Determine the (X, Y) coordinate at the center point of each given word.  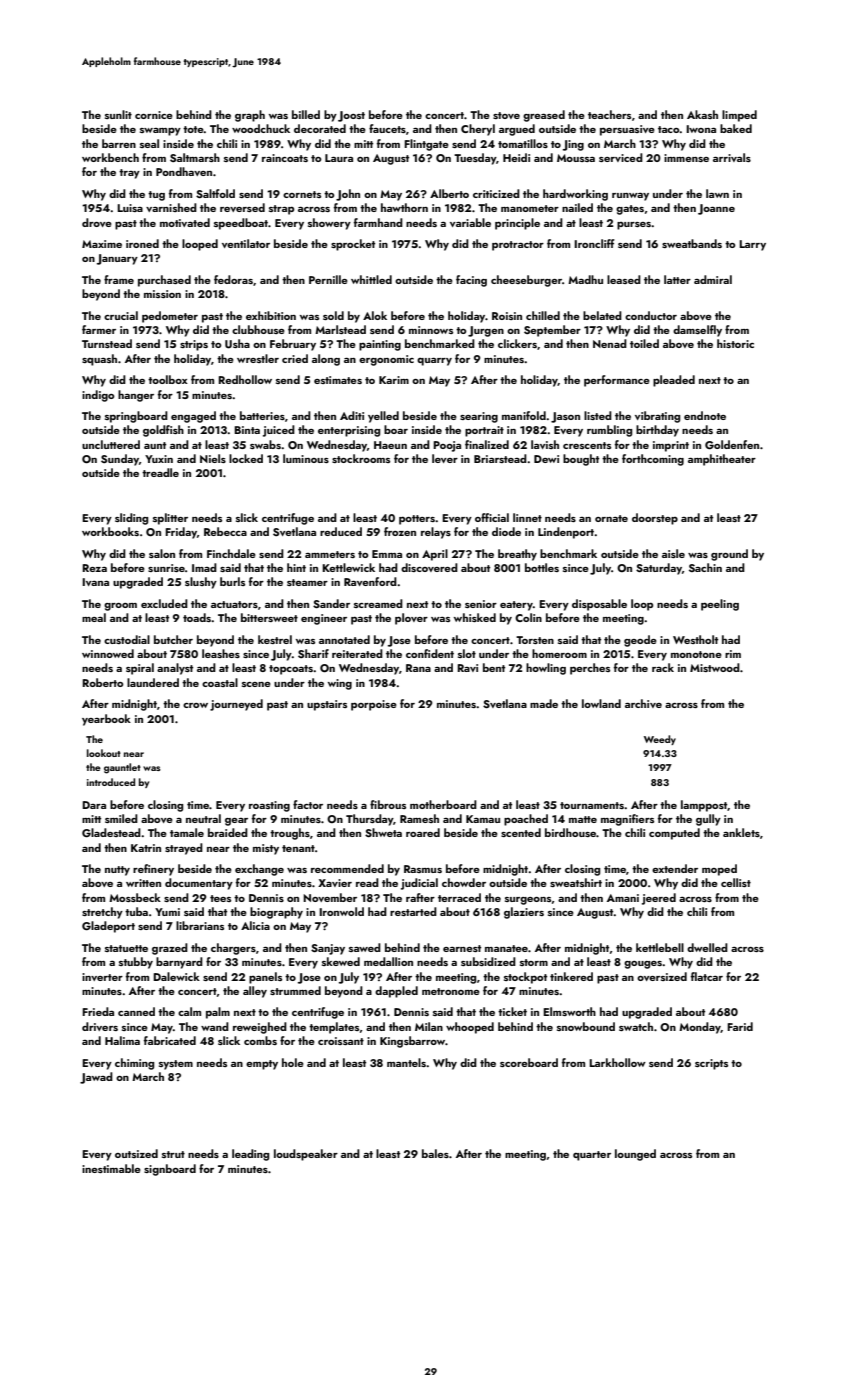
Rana (418, 668)
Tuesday (475, 159)
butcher (173, 639)
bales (435, 1153)
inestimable (111, 1168)
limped (739, 116)
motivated (185, 222)
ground (729, 555)
